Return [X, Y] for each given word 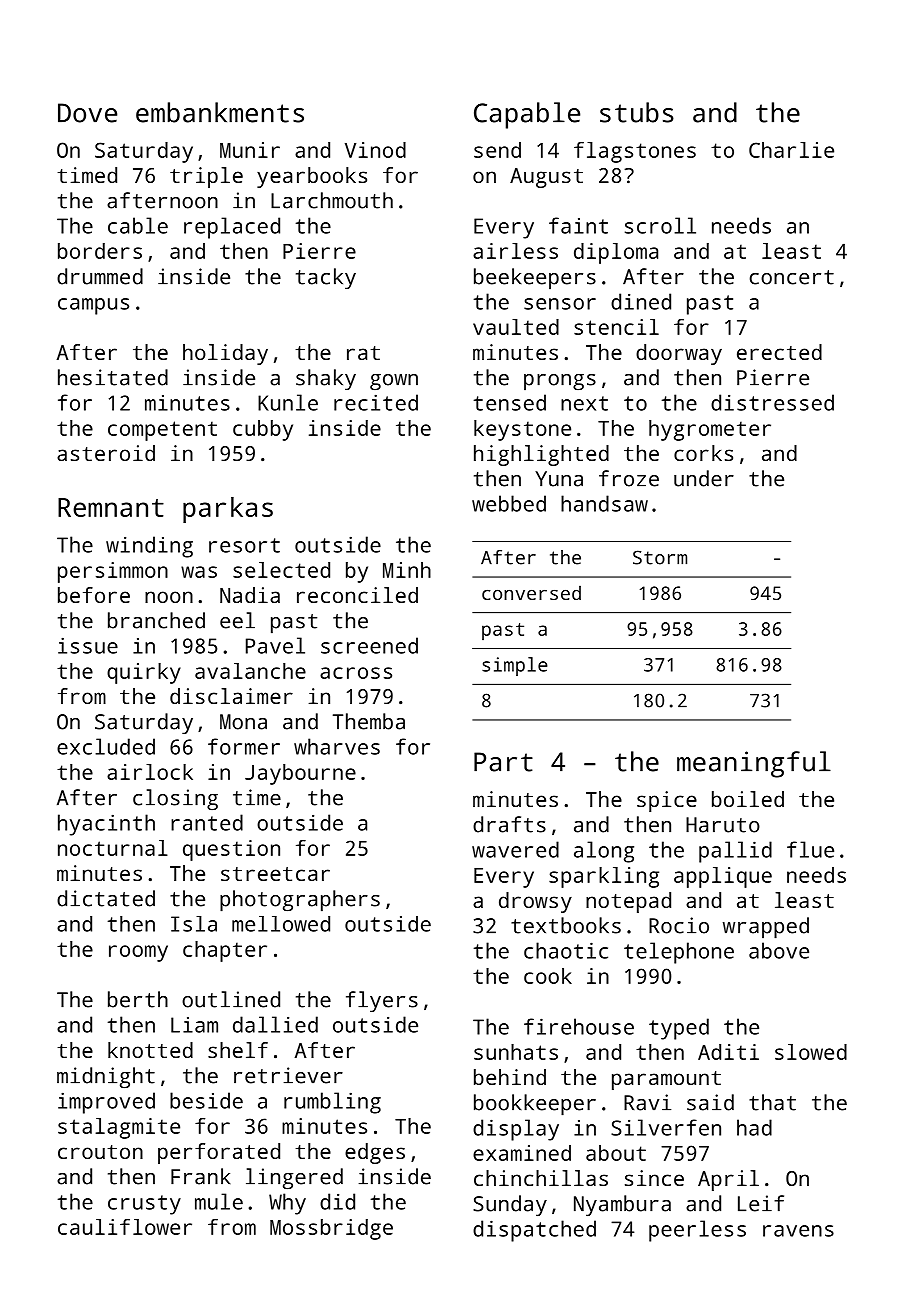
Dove [87, 113]
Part [503, 762]
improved [106, 1103]
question [231, 850]
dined [641, 301]
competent [162, 431]
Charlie [791, 150]
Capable [527, 115]
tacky [326, 278]
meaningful [754, 764]
